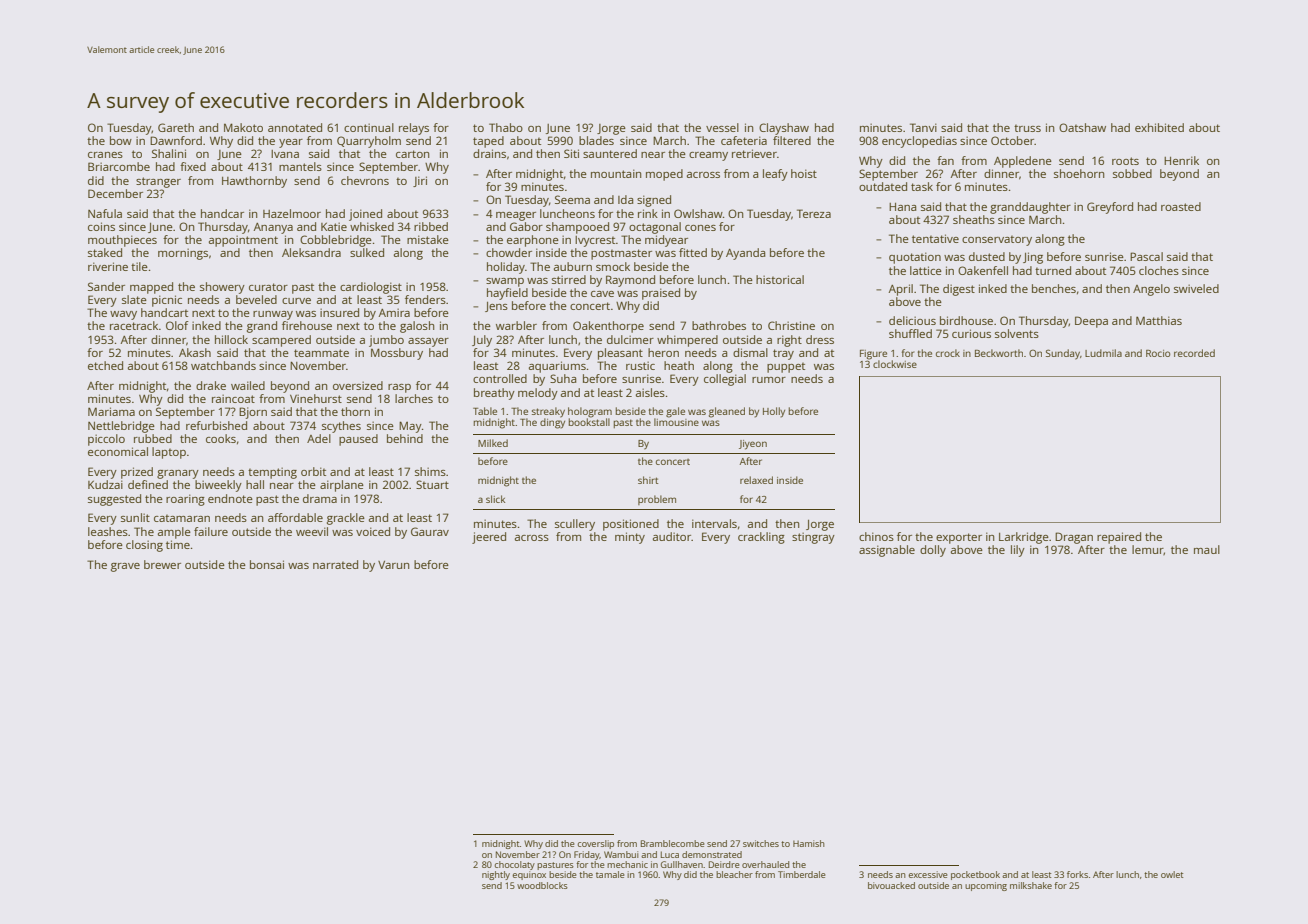 The height and width of the document is (924, 1308). Describe the element at coordinates (986, 886) in the document. I see `upcoming` at that location.
